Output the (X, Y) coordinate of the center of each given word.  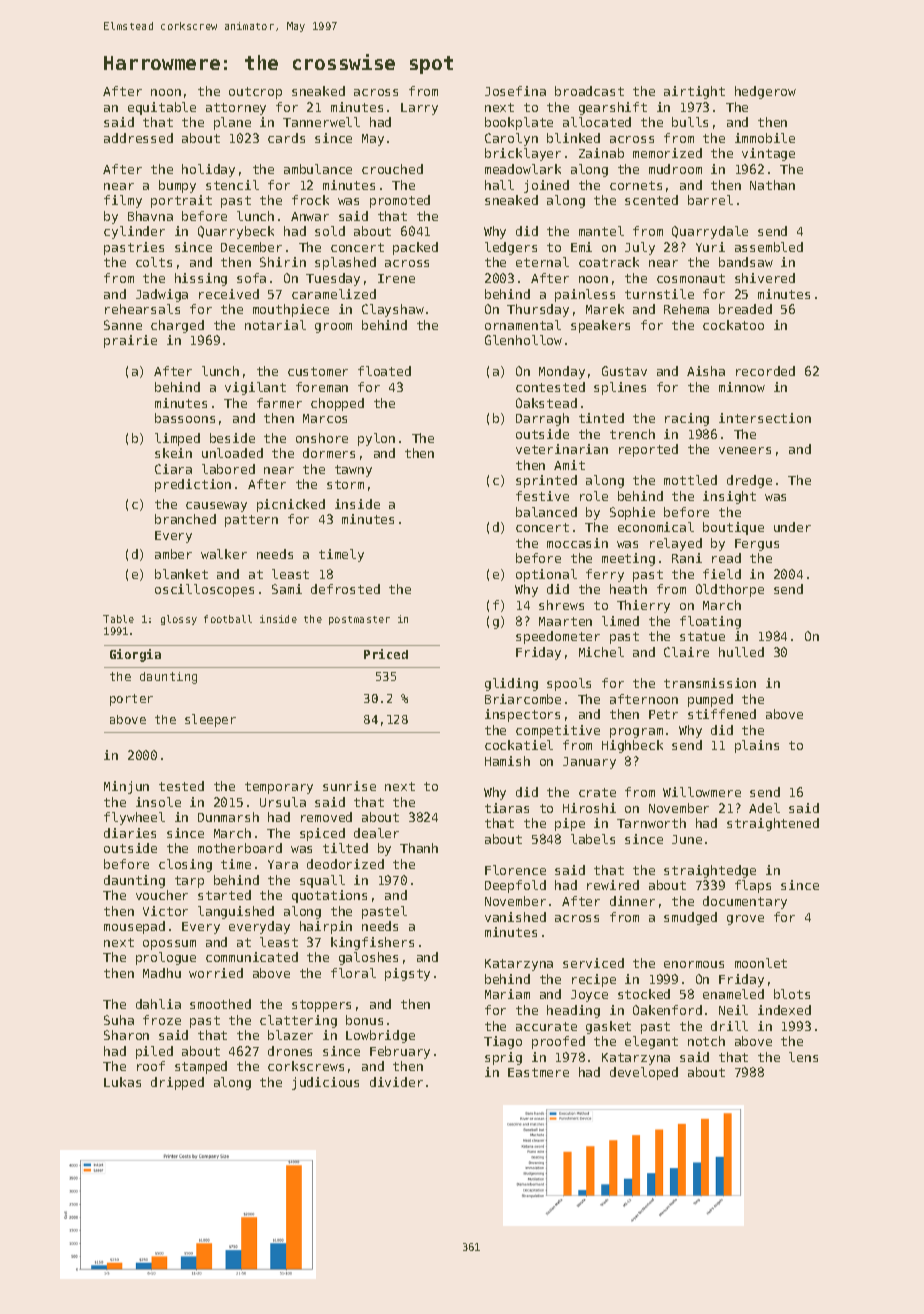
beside (232, 438)
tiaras (507, 808)
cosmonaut (691, 278)
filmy (123, 201)
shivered (765, 278)
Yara (283, 864)
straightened (773, 824)
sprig (503, 1058)
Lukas (122, 1082)
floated (384, 371)
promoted (400, 201)
